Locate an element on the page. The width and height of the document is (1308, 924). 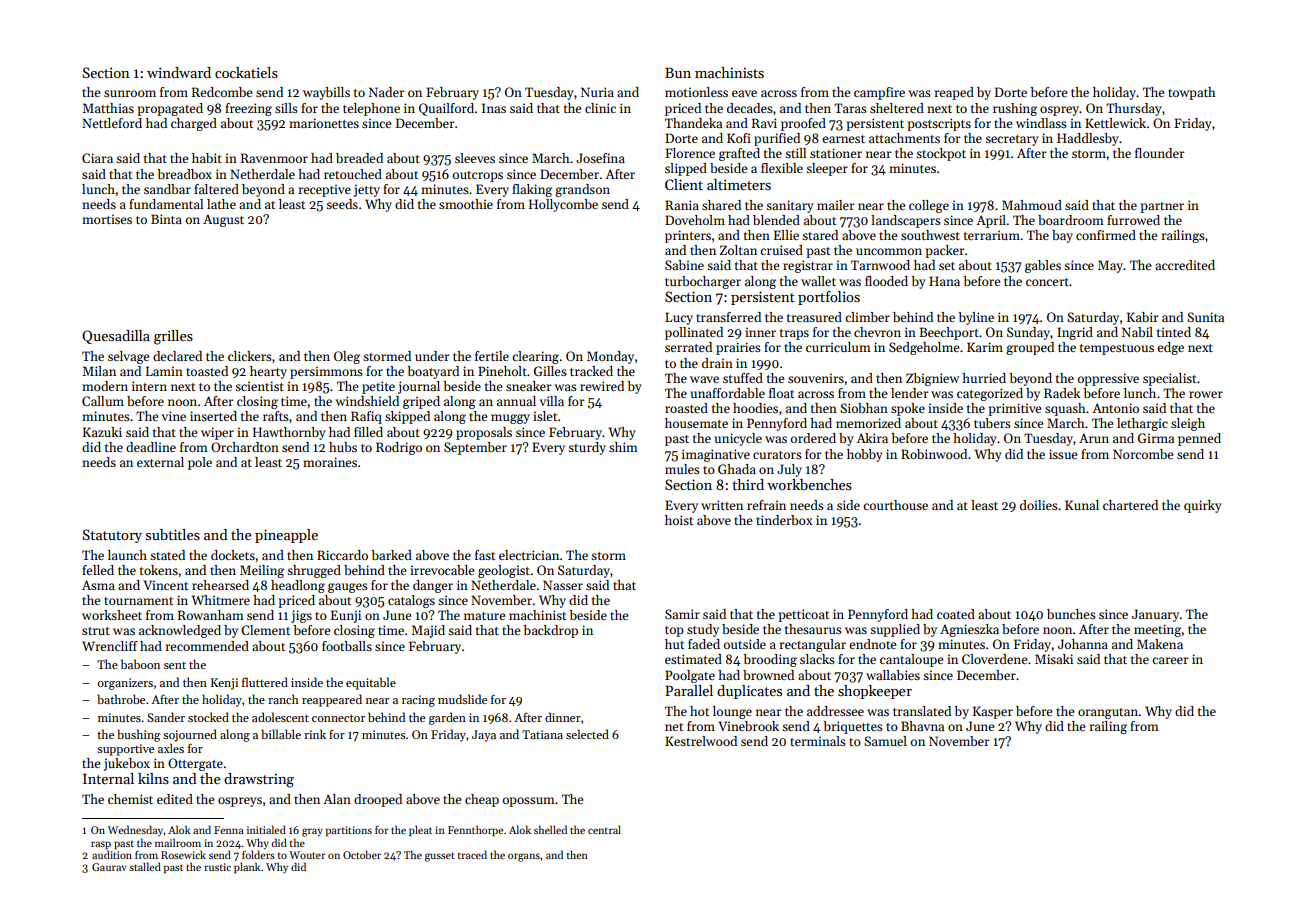
stalled is located at coordinates (145, 866).
